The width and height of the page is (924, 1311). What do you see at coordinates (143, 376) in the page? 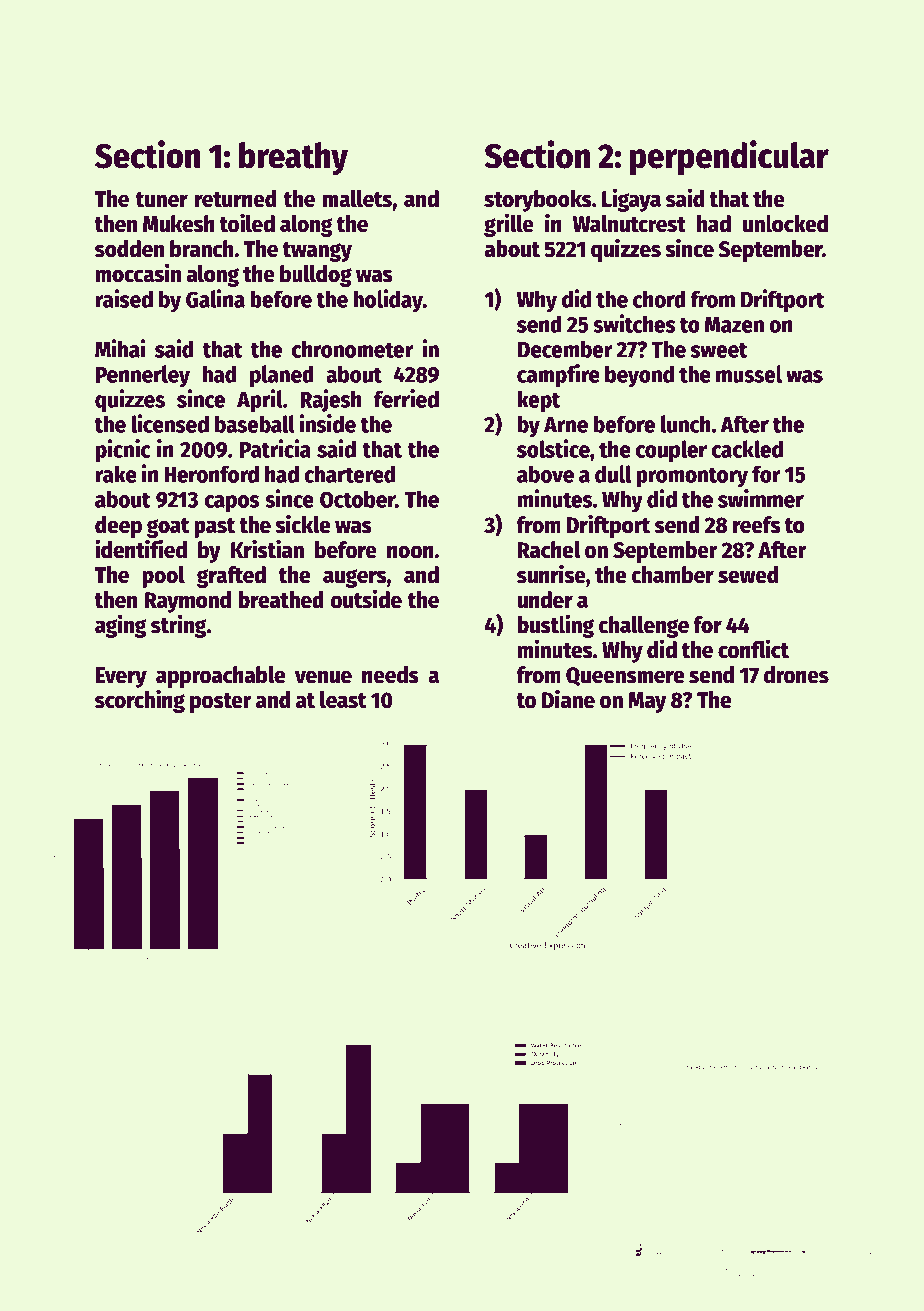
I see `Pennerley` at bounding box center [143, 376].
